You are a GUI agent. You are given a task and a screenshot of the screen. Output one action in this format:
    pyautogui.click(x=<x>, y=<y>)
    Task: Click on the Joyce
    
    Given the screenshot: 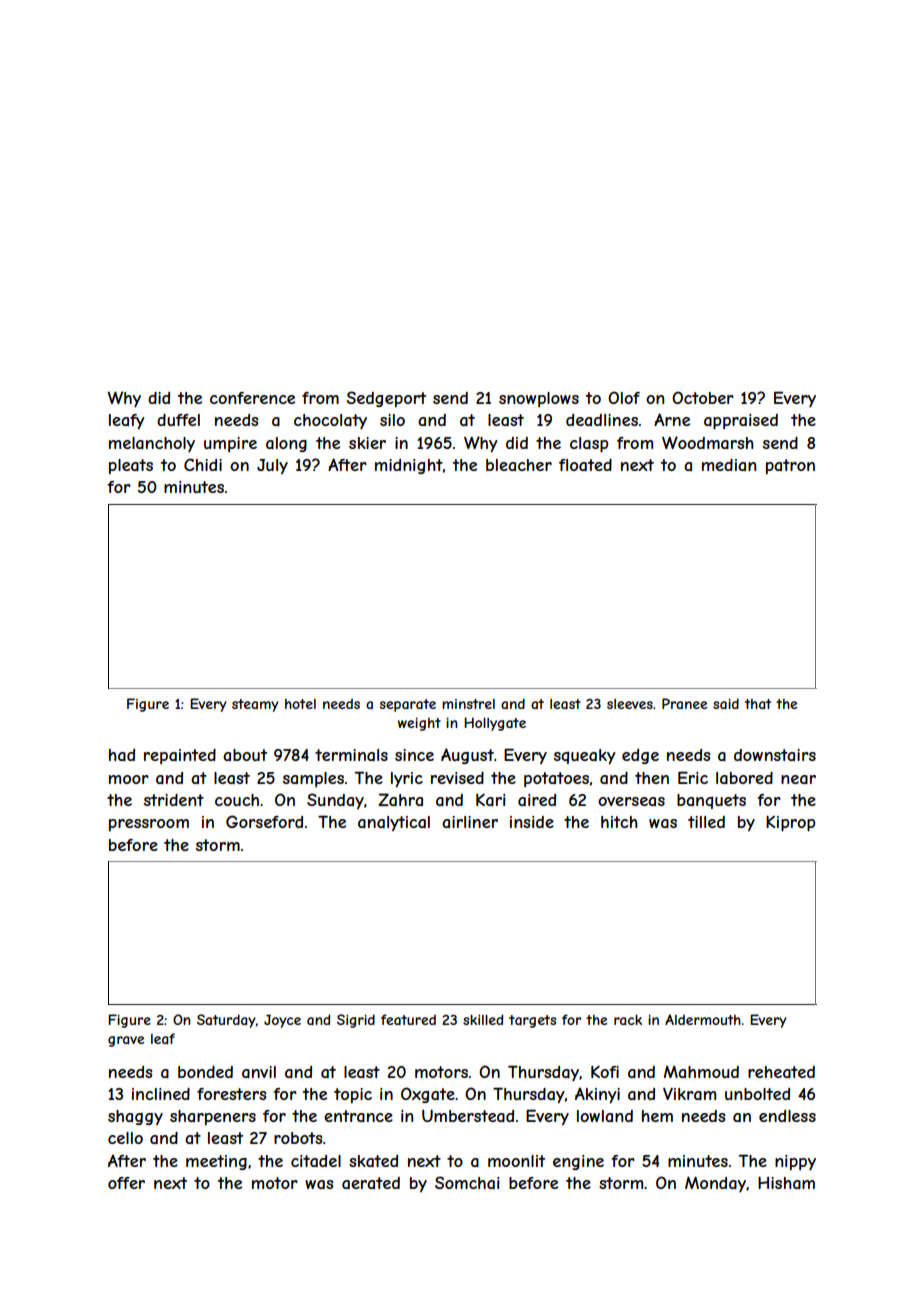 What is the action you would take?
    pyautogui.click(x=282, y=1021)
